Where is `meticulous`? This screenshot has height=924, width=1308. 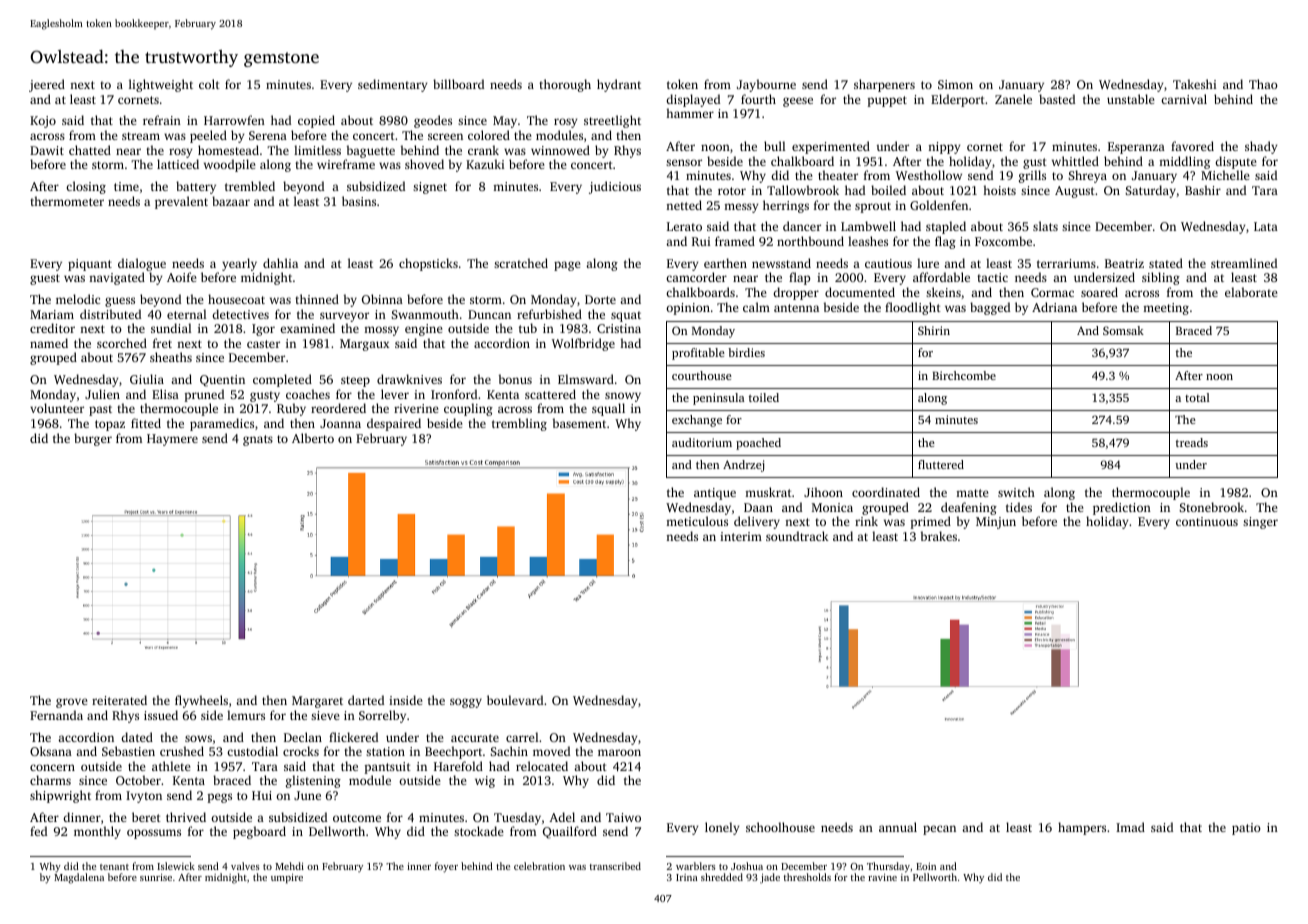
meticulous is located at coordinates (697, 521).
